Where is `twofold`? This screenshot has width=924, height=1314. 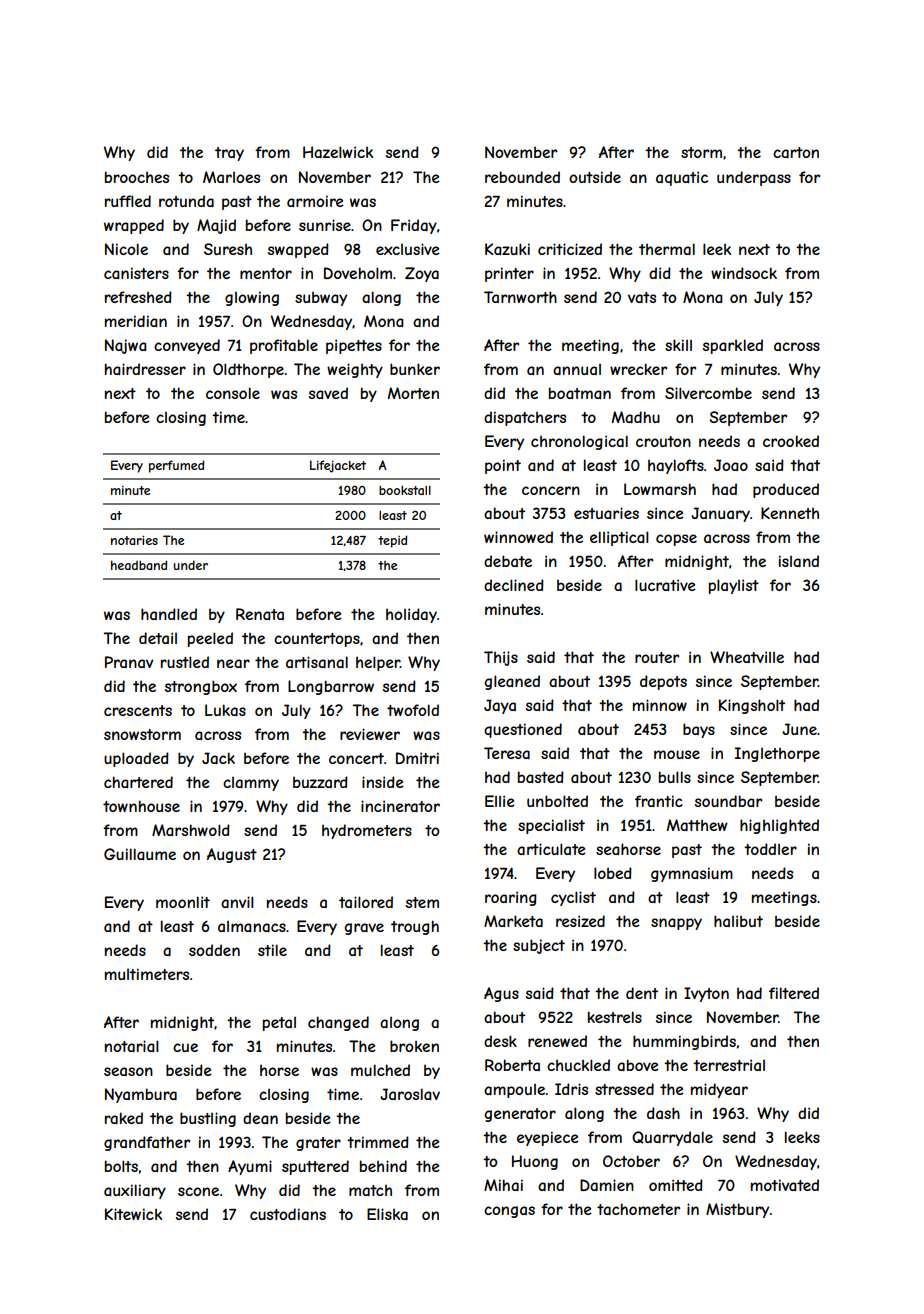 twofold is located at coordinates (413, 710).
